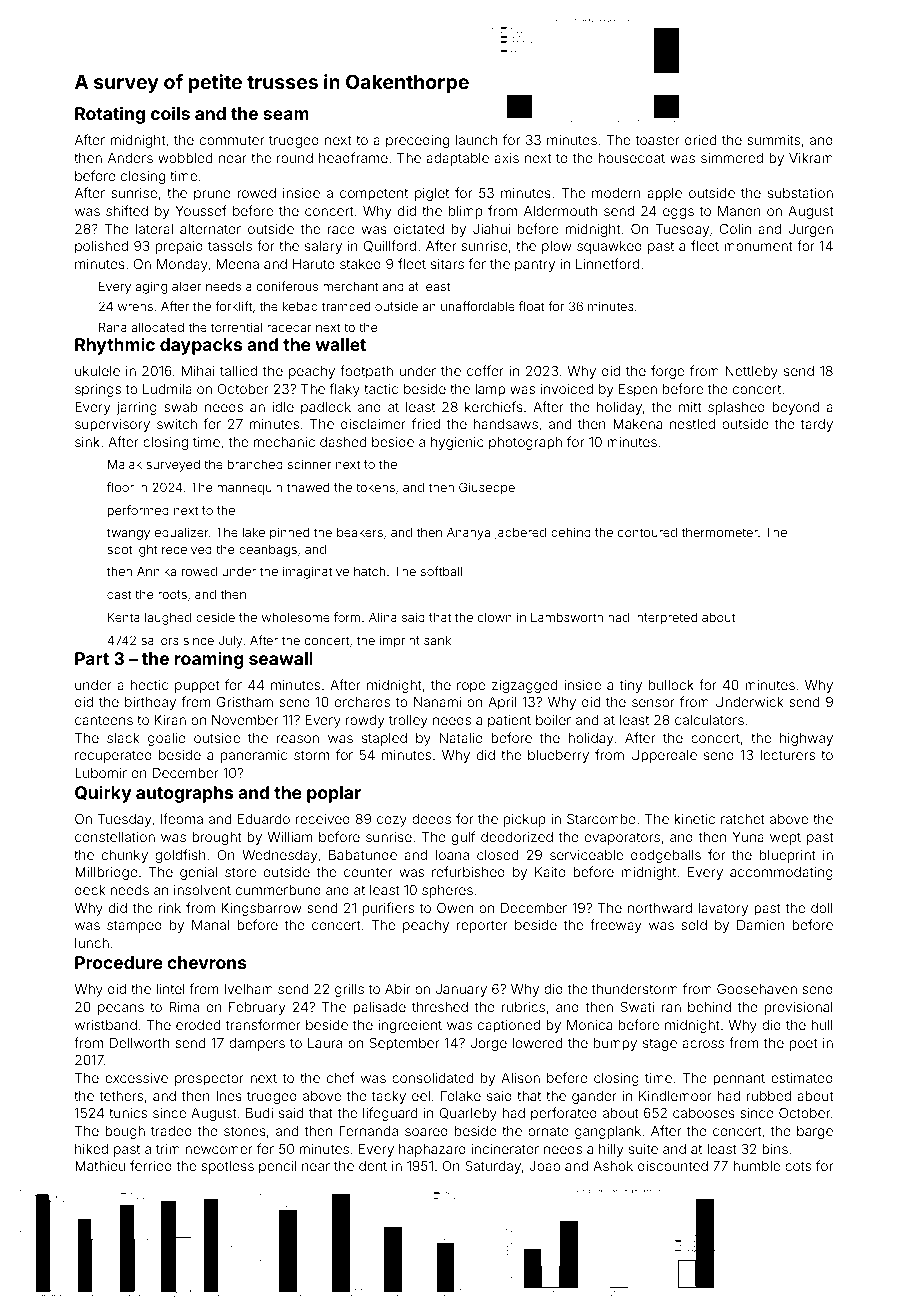 The image size is (908, 1316). I want to click on cast, so click(119, 594).
